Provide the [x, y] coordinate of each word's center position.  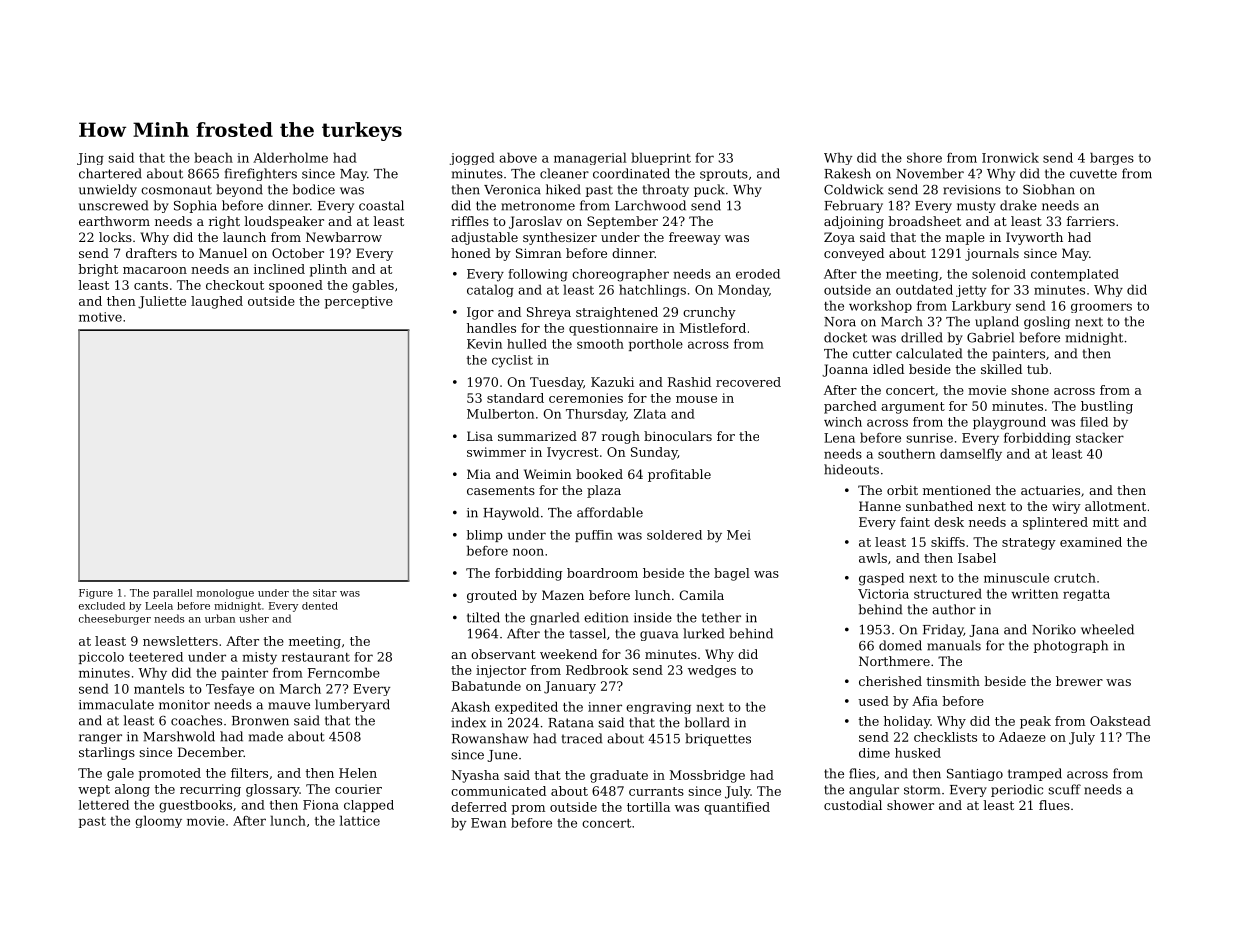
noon [528, 552]
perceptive [358, 302]
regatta [1086, 595]
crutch [1075, 578]
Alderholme [290, 157]
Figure [96, 594]
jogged [472, 158]
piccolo [101, 658]
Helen [358, 773]
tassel [587, 633]
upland [997, 322]
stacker [1100, 437]
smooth [600, 344]
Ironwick [1010, 157]
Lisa [480, 436]
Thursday [596, 415]
